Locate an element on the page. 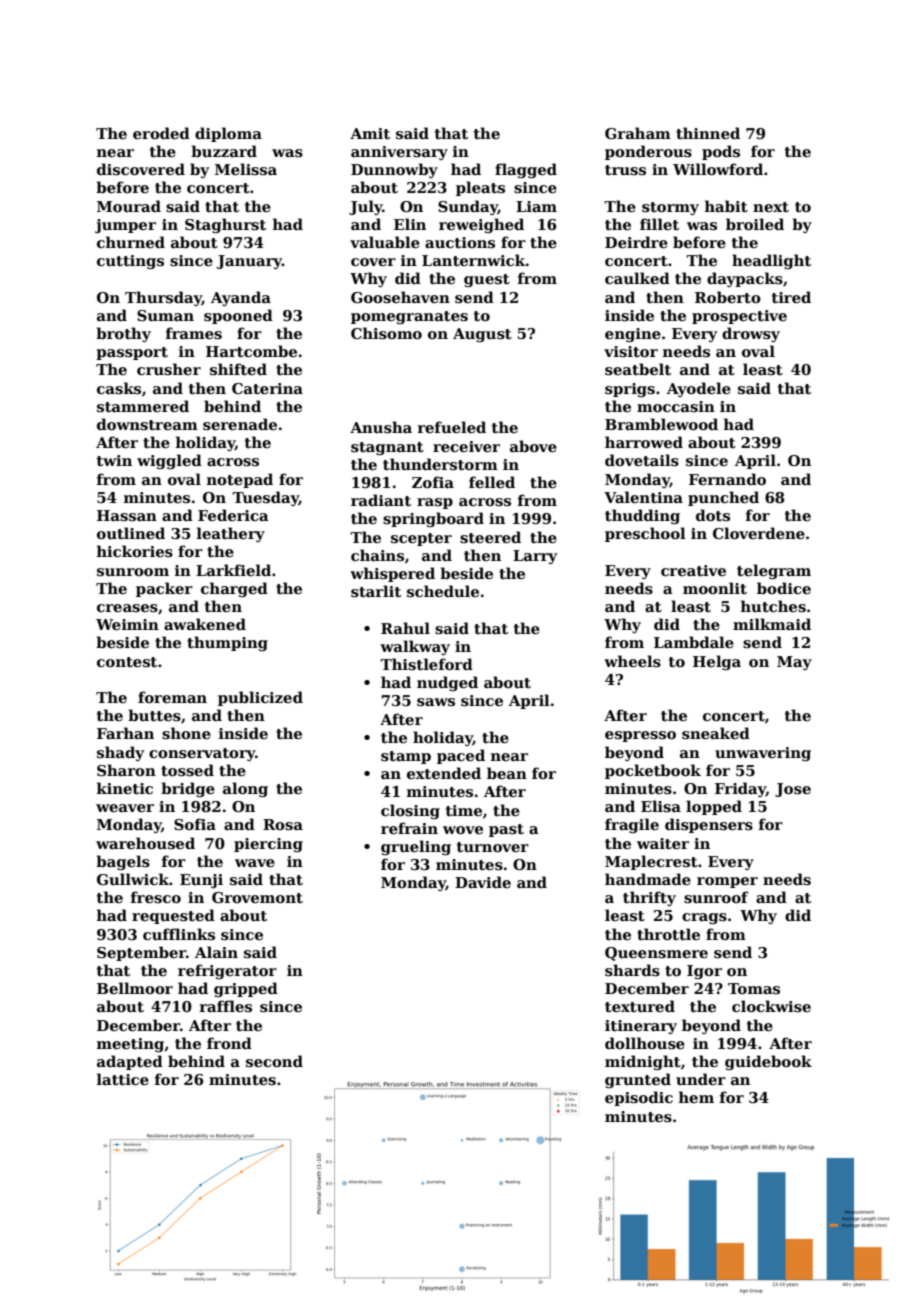 The image size is (908, 1316). anniversary is located at coordinates (399, 153).
